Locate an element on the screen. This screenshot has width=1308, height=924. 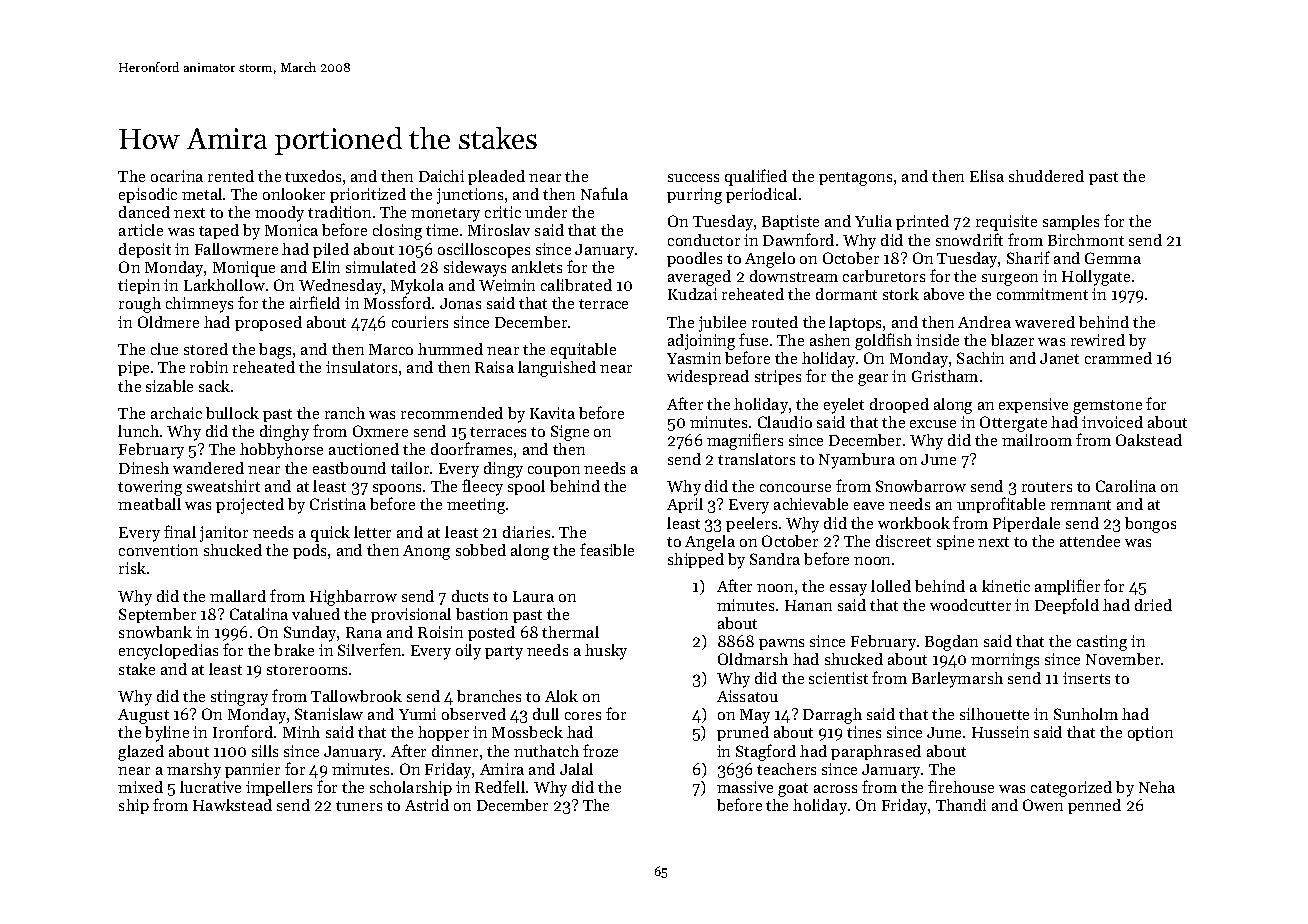
ocarina is located at coordinates (177, 176).
